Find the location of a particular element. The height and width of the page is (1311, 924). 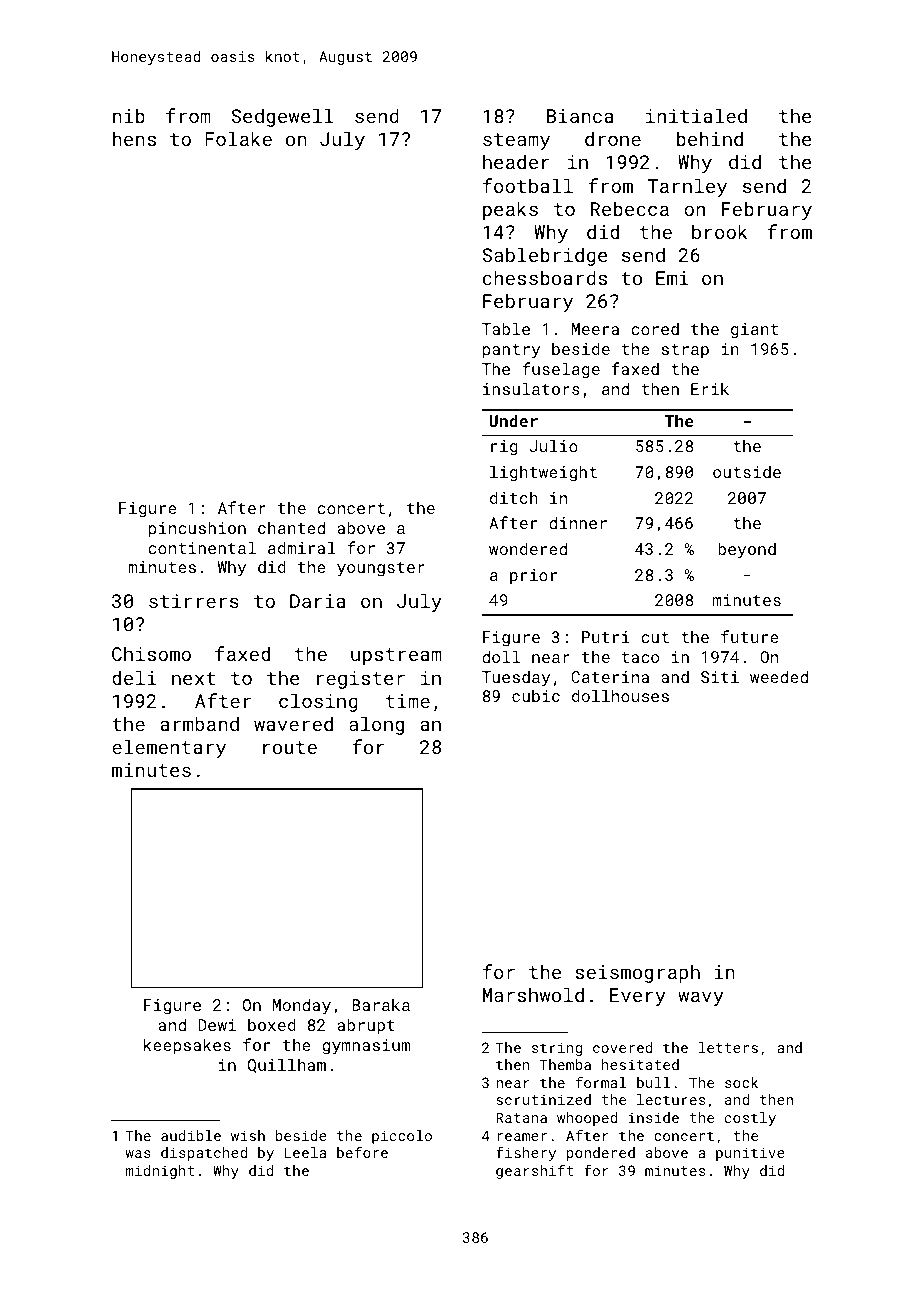

nib is located at coordinates (129, 115).
